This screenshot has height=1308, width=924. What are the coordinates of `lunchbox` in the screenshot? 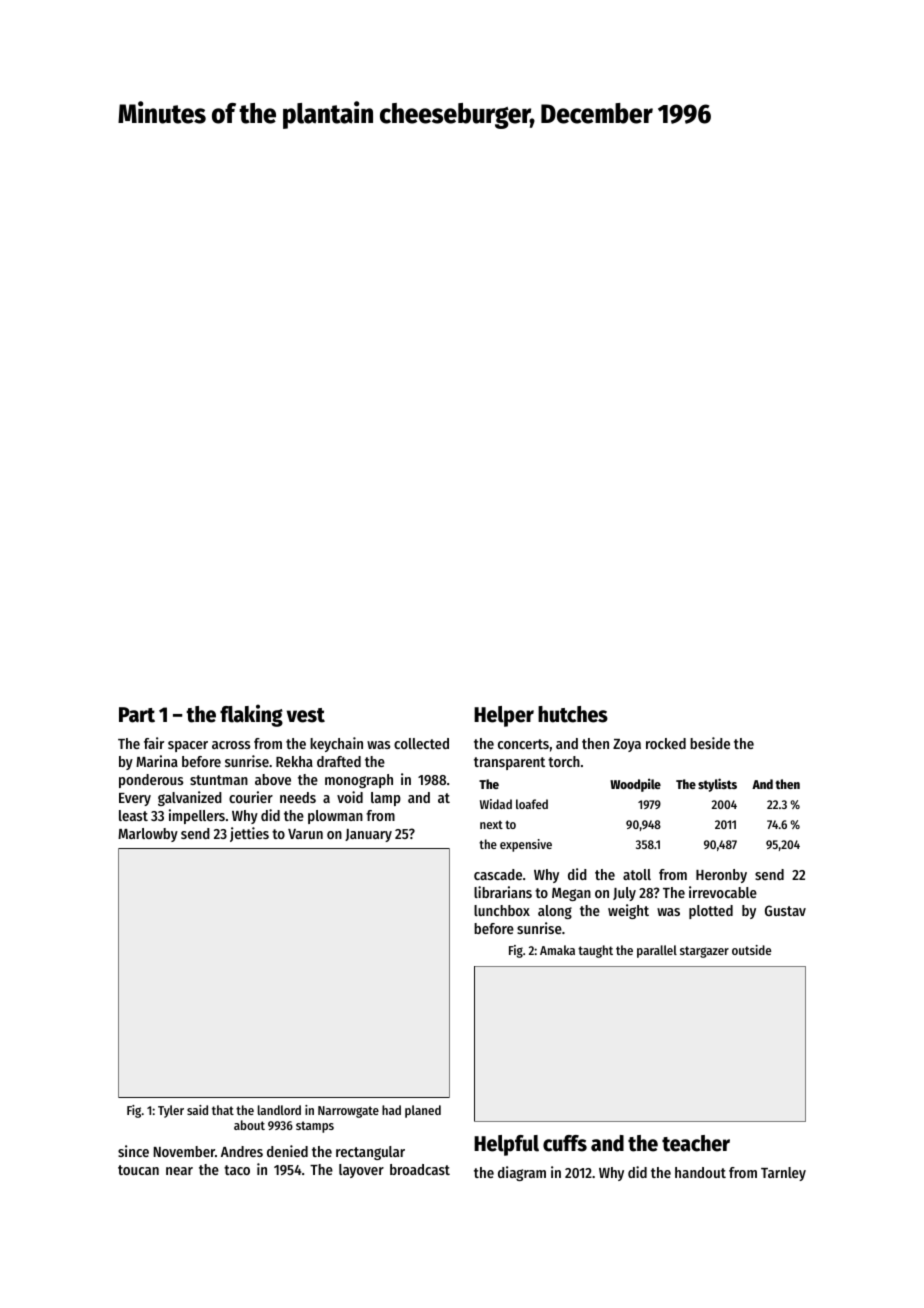 It's located at (502, 910).
